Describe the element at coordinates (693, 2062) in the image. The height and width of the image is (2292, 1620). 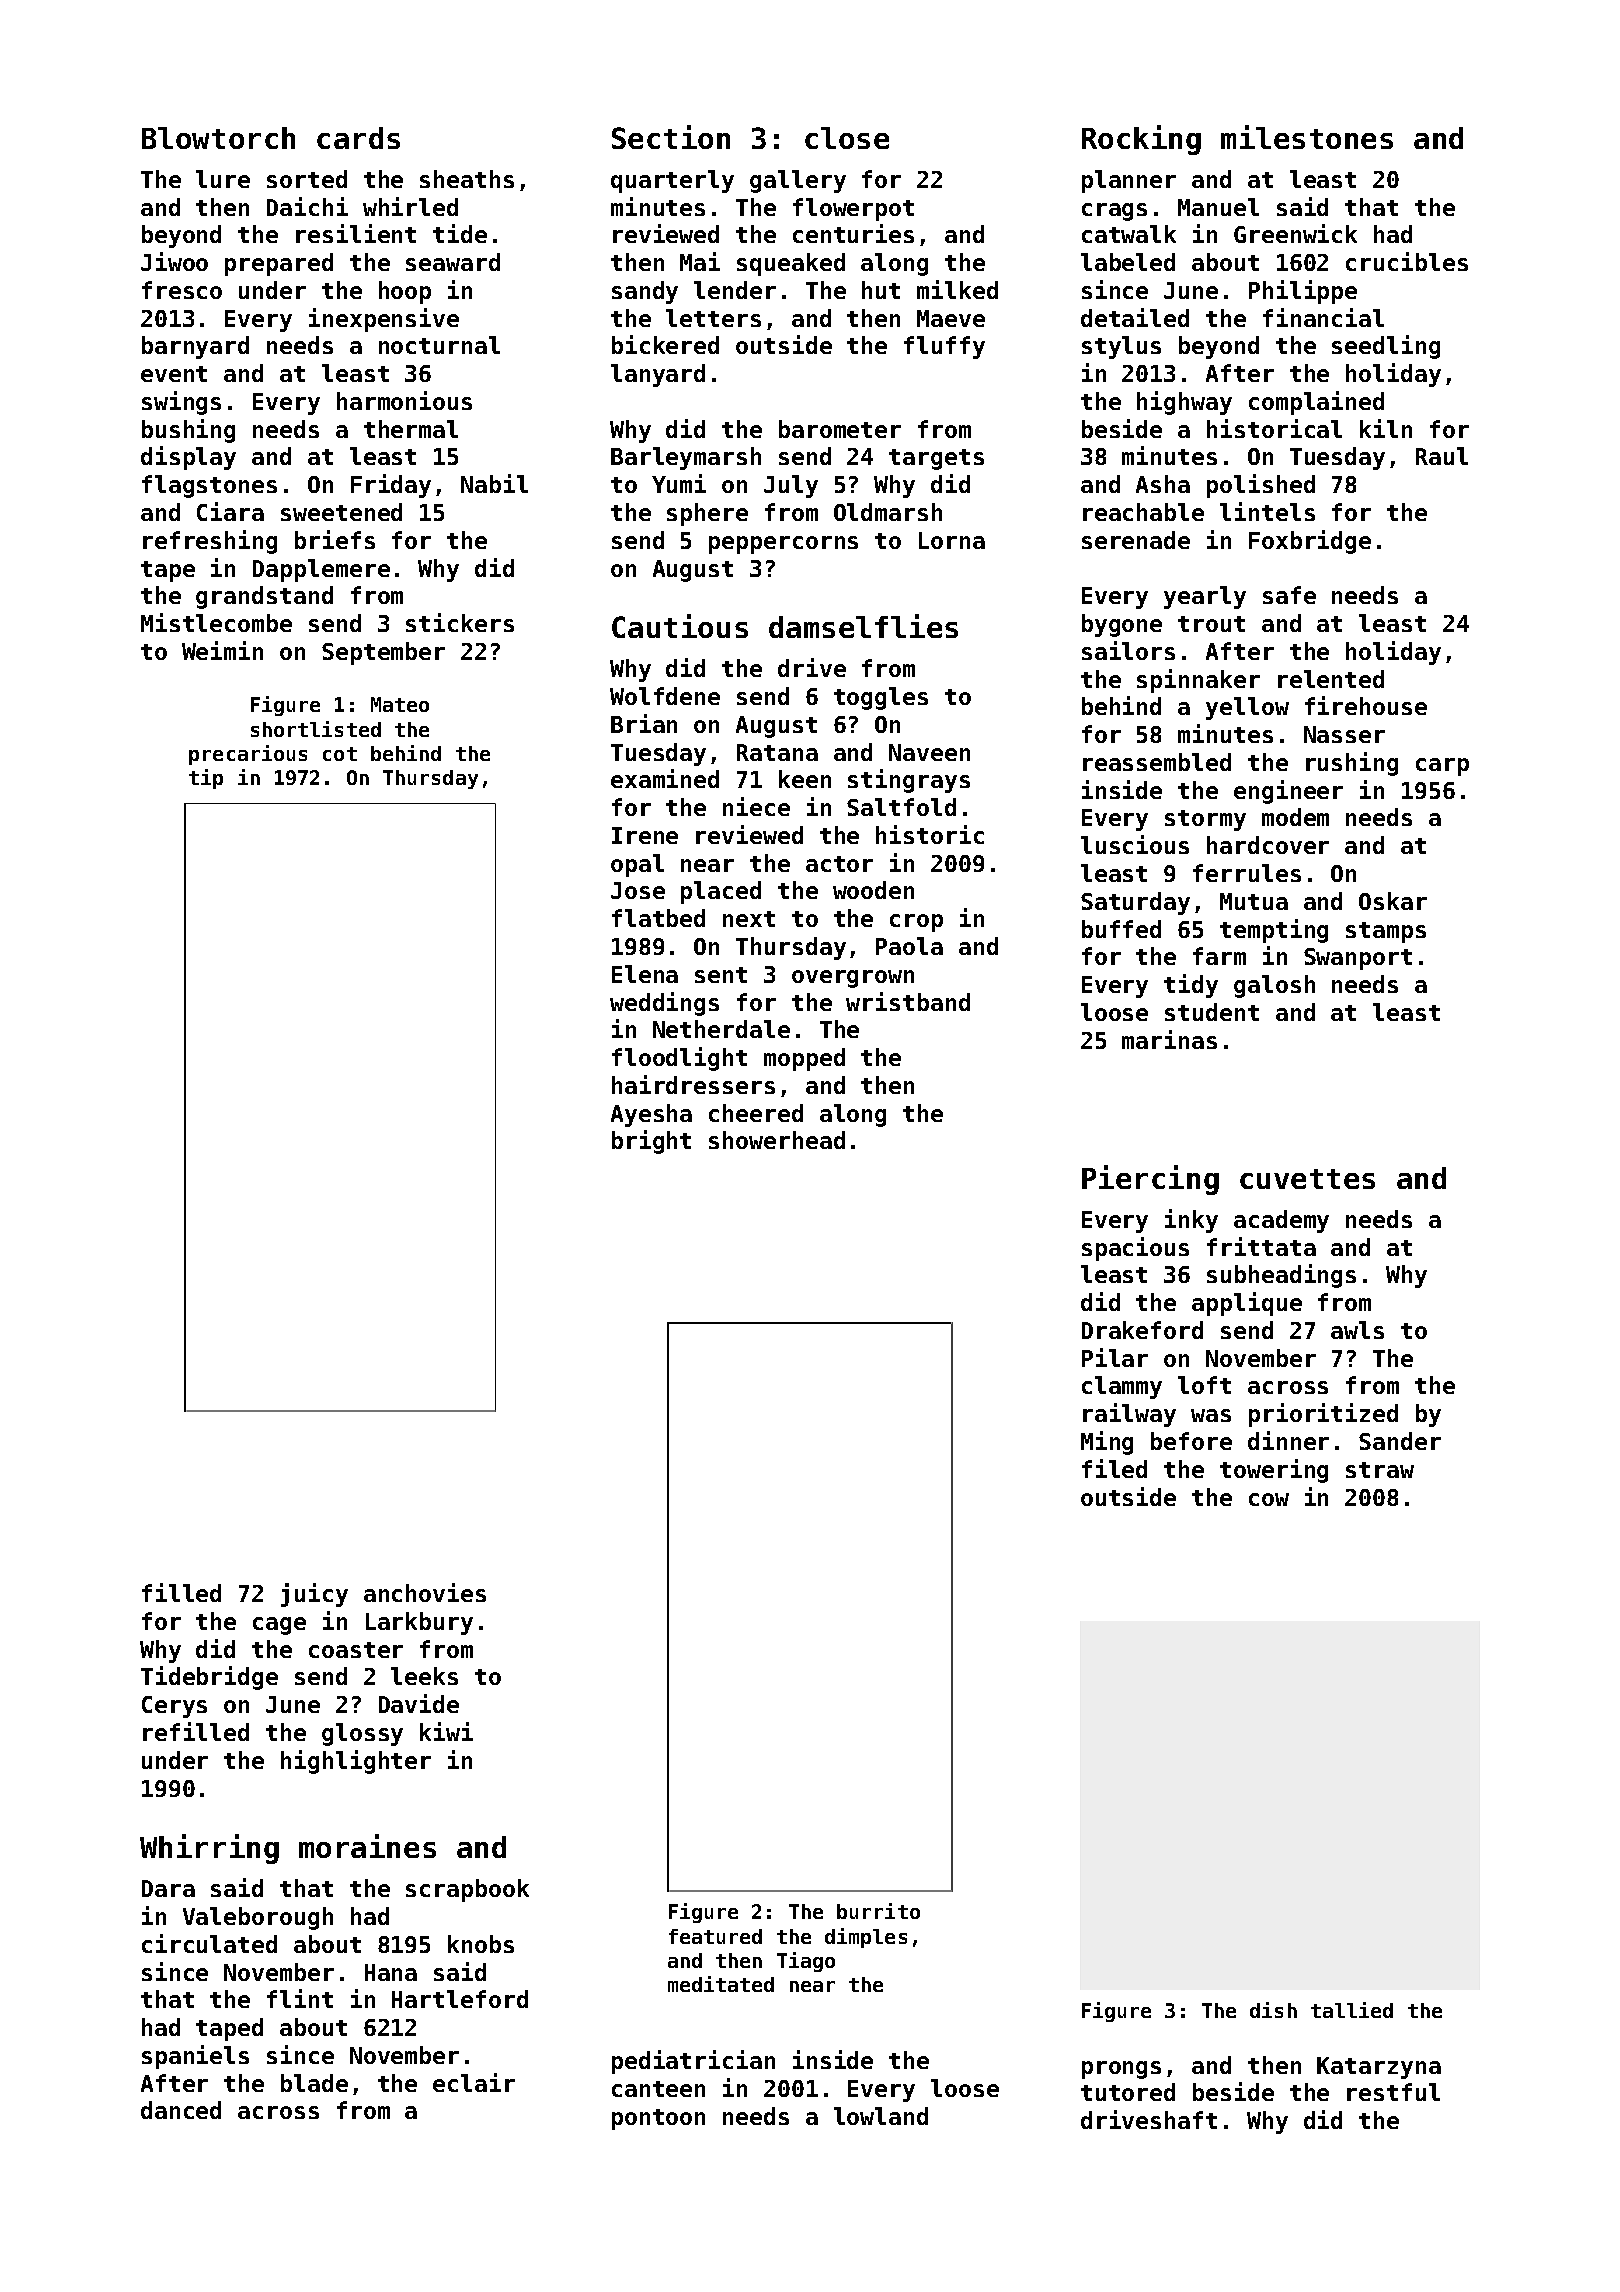
I see `pediatrician` at that location.
